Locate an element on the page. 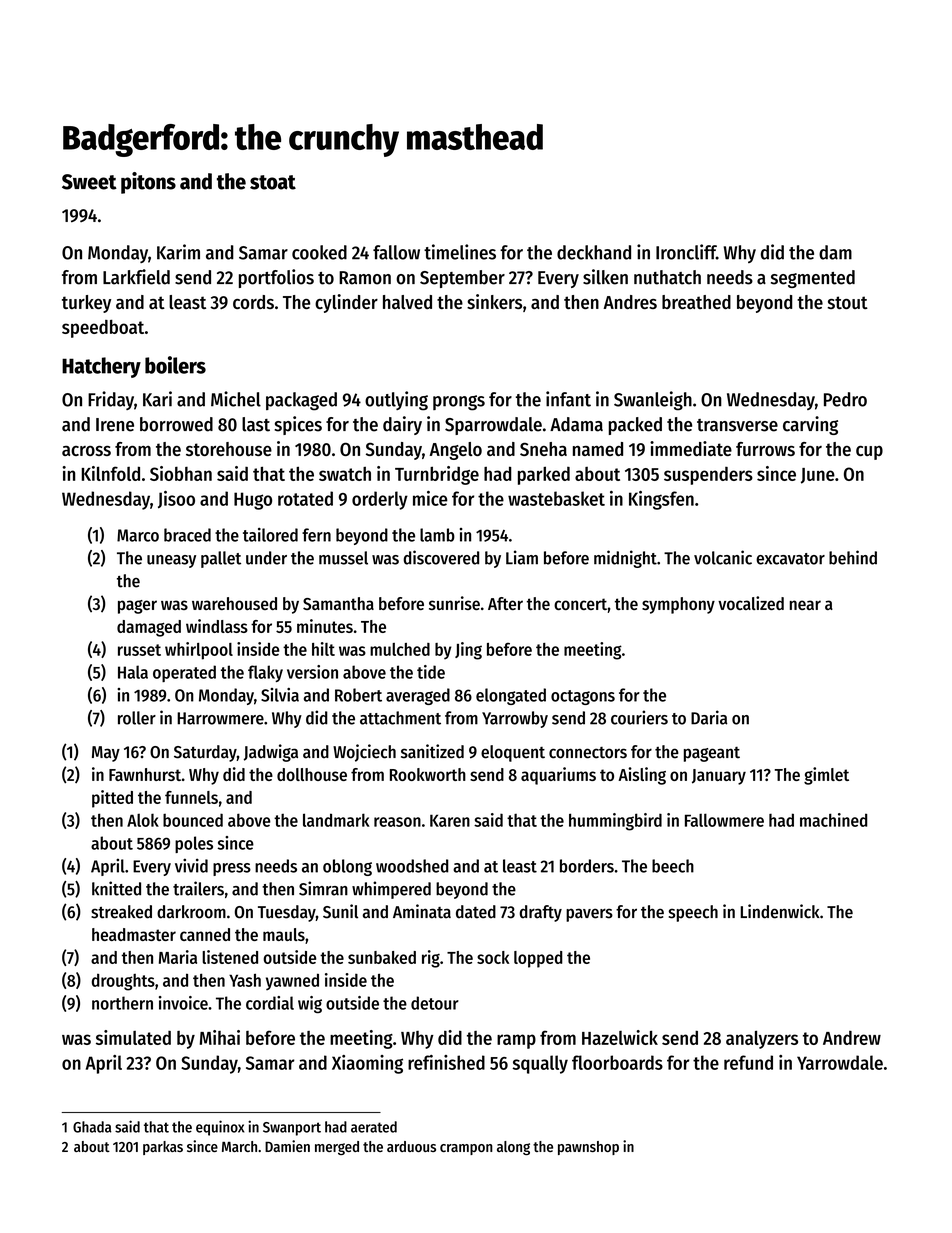 The height and width of the page is (1233, 952). Jing is located at coordinates (468, 651).
